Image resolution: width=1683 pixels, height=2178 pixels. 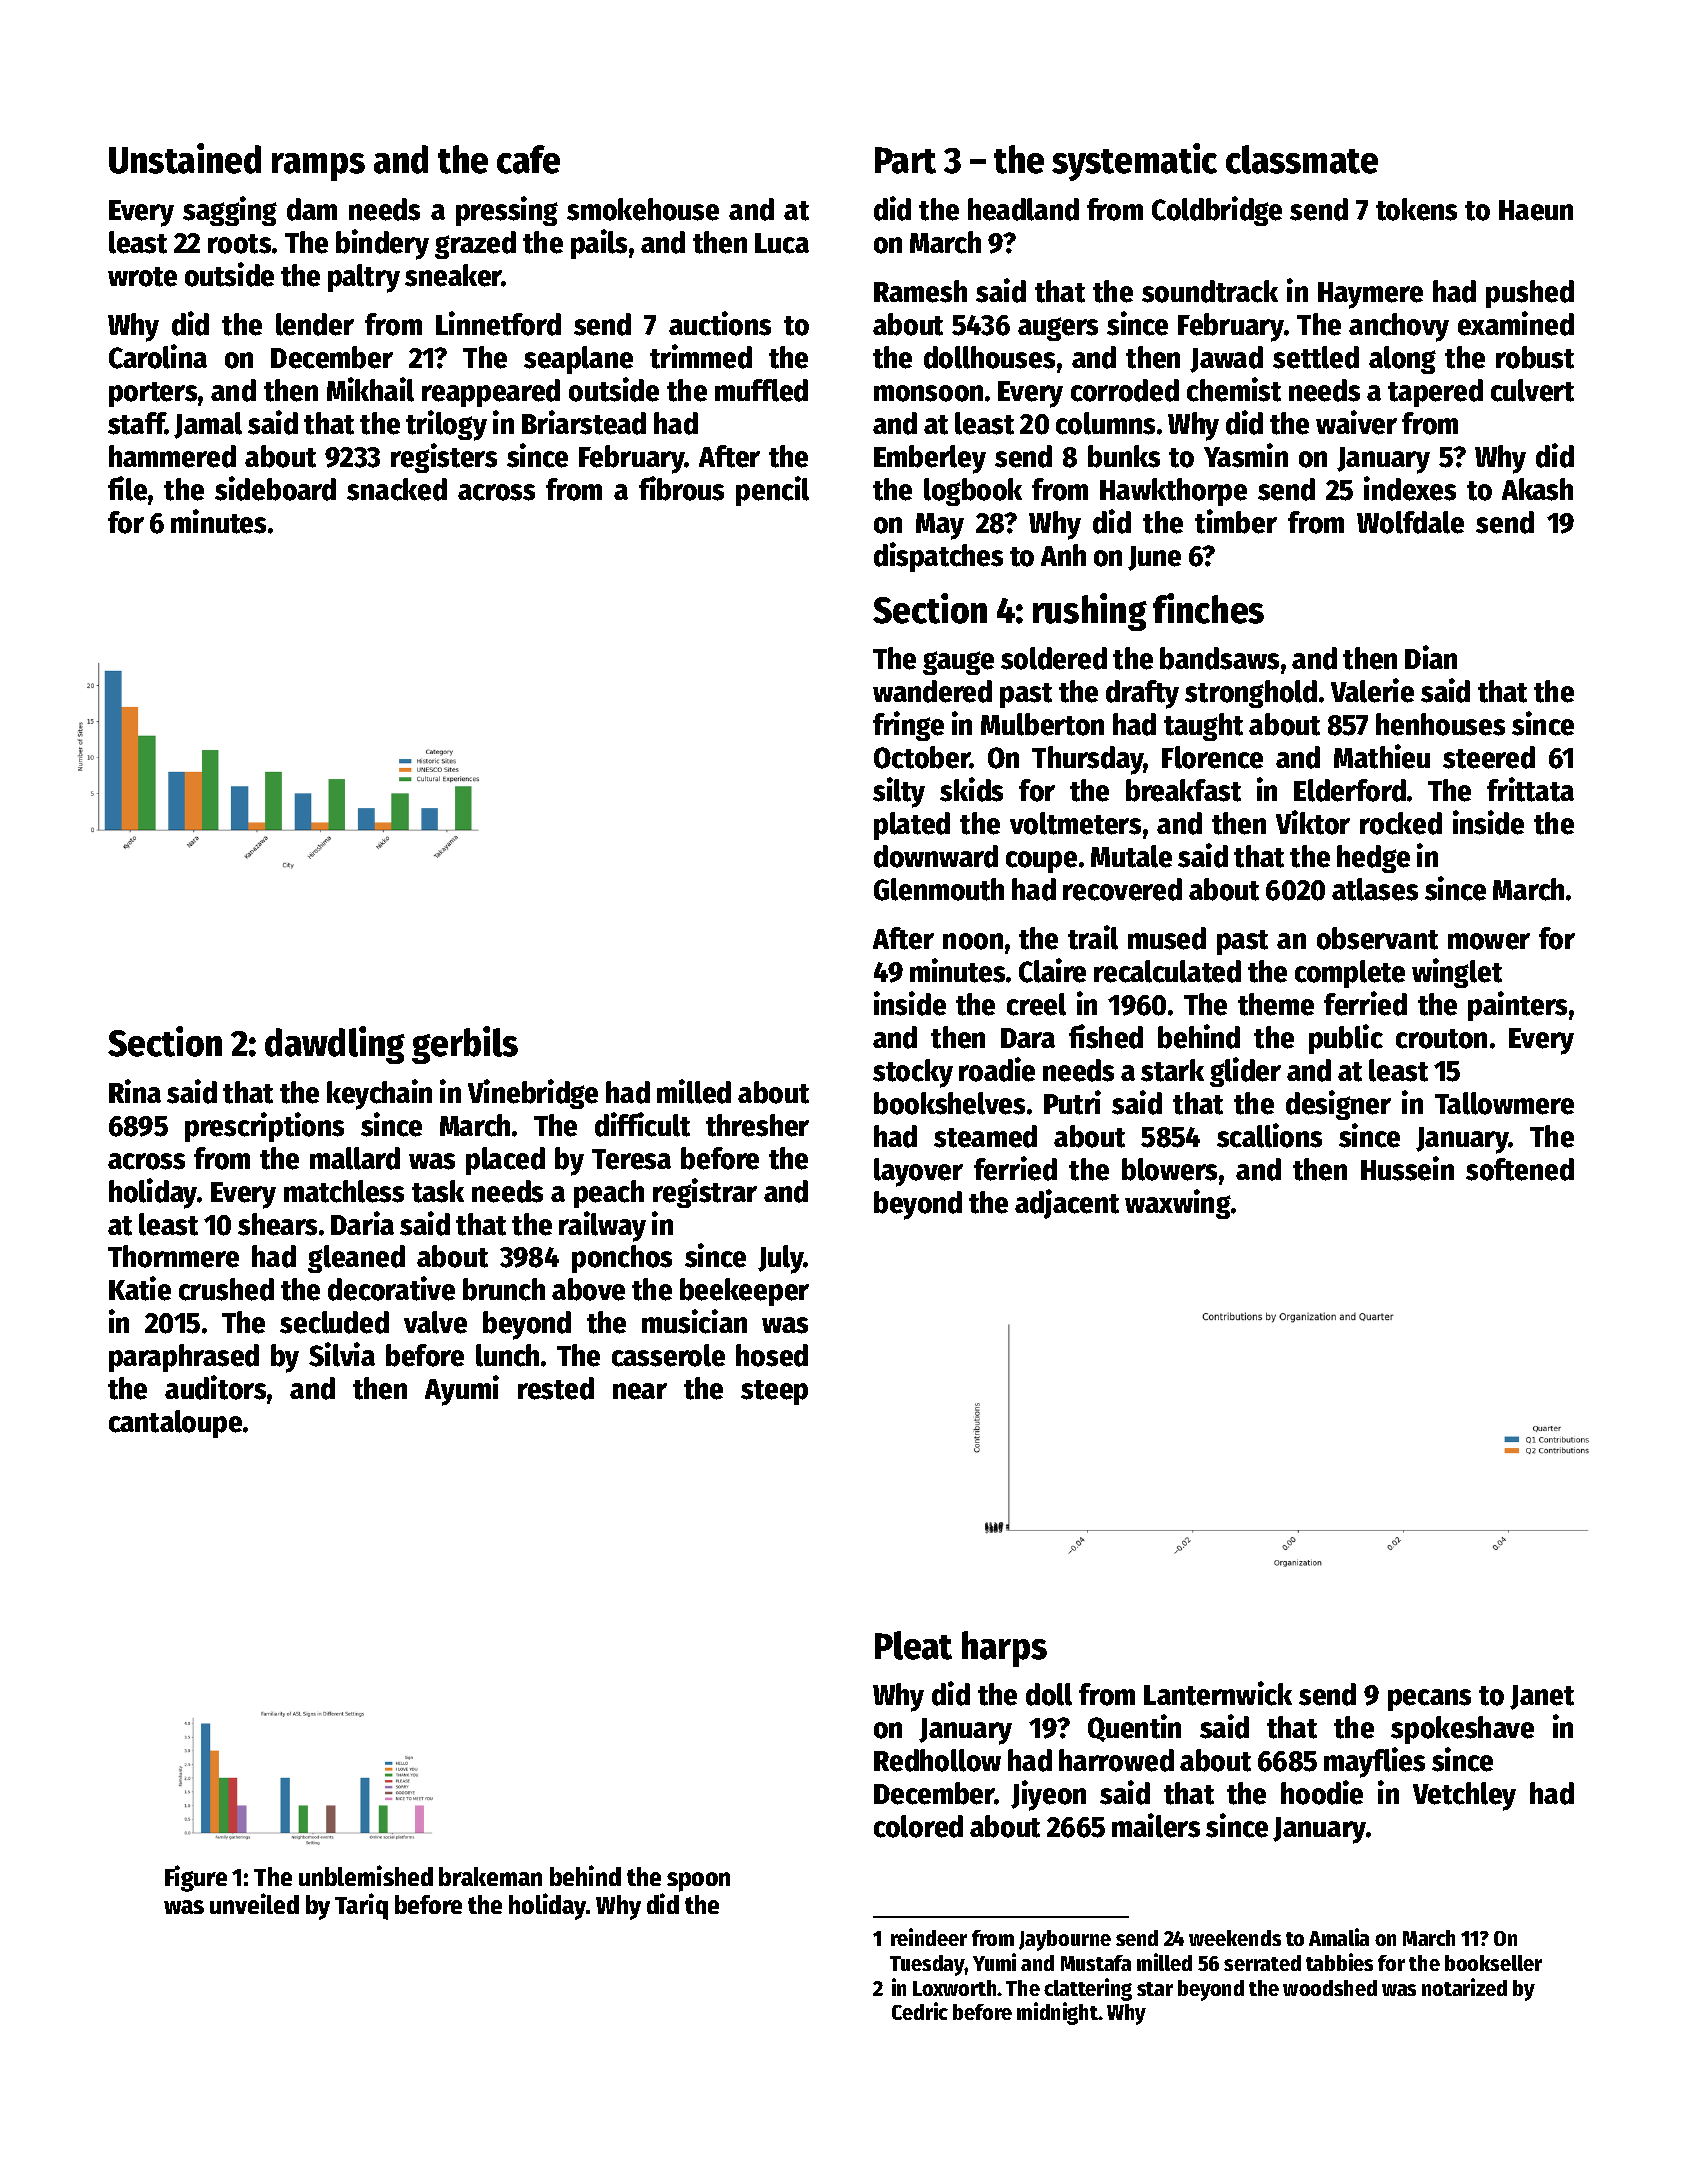 What do you see at coordinates (196, 1878) in the document?
I see `Figure` at bounding box center [196, 1878].
